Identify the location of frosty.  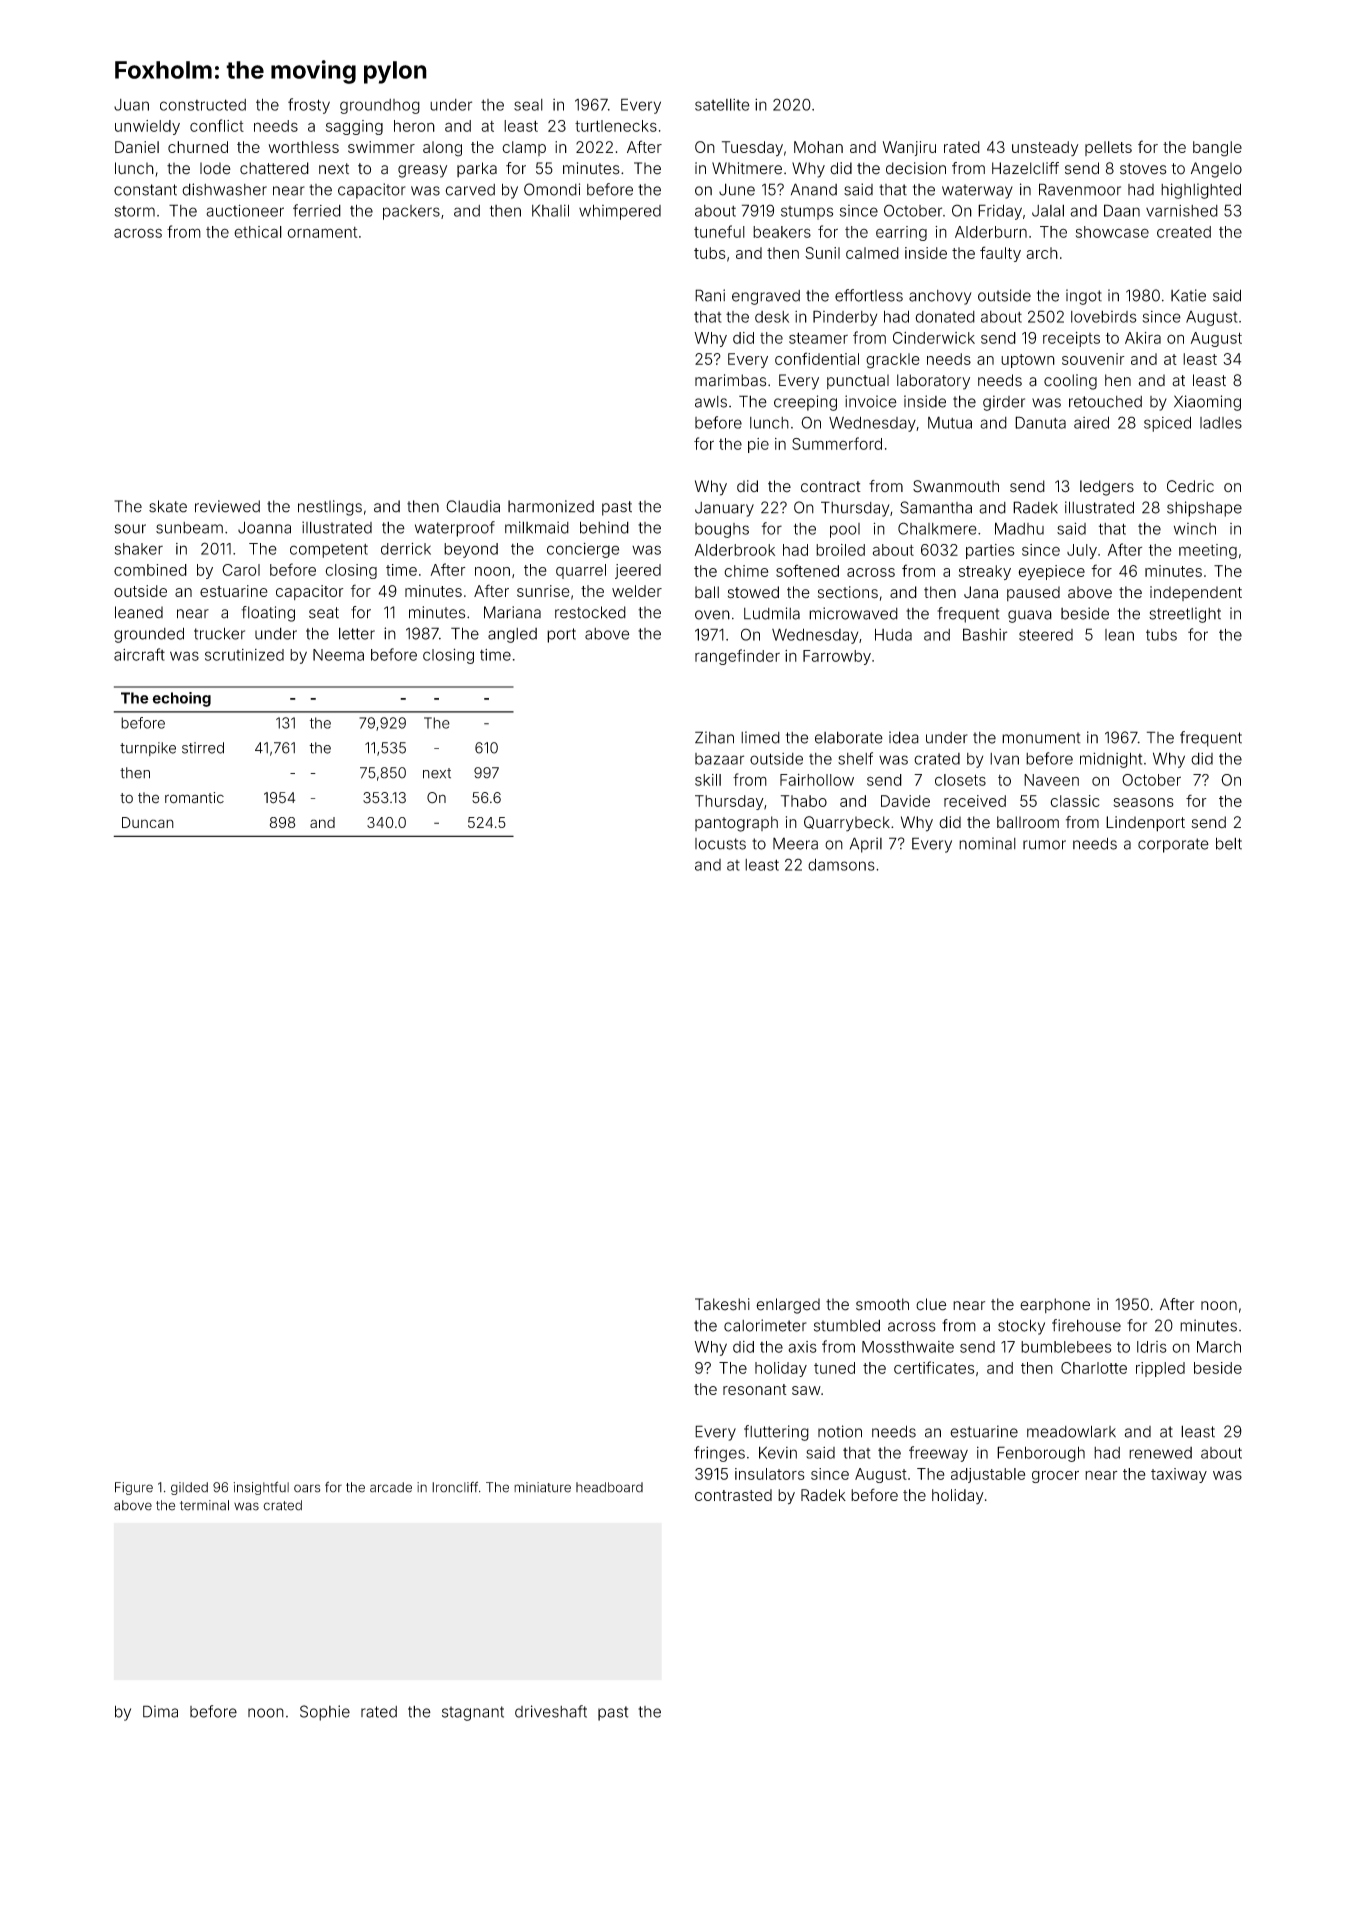
(309, 106).
